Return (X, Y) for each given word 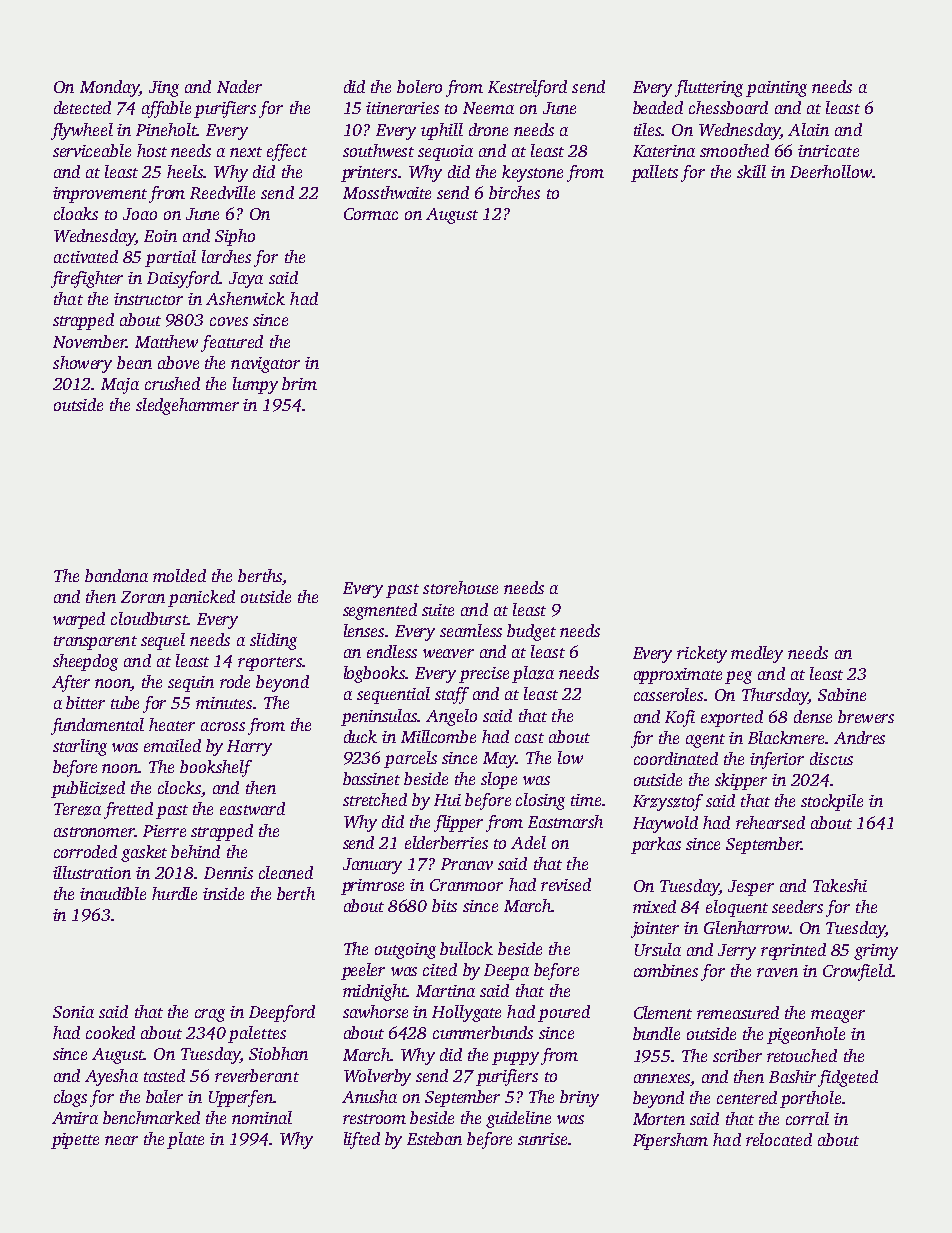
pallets (654, 173)
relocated (779, 1139)
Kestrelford (527, 88)
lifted (362, 1140)
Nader (239, 86)
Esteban (434, 1138)
